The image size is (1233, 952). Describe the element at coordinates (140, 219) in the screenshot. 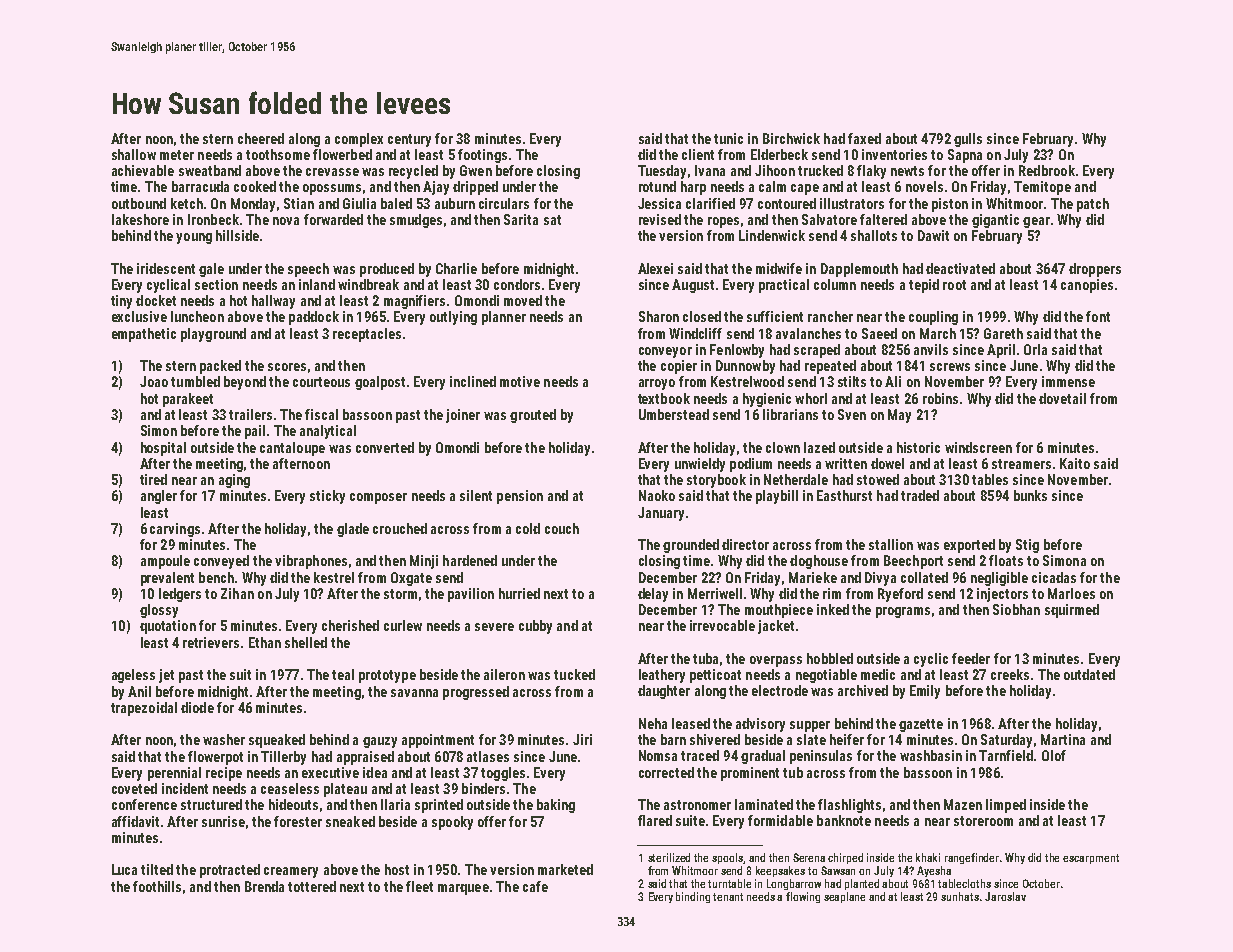

I see `lakeshore` at that location.
